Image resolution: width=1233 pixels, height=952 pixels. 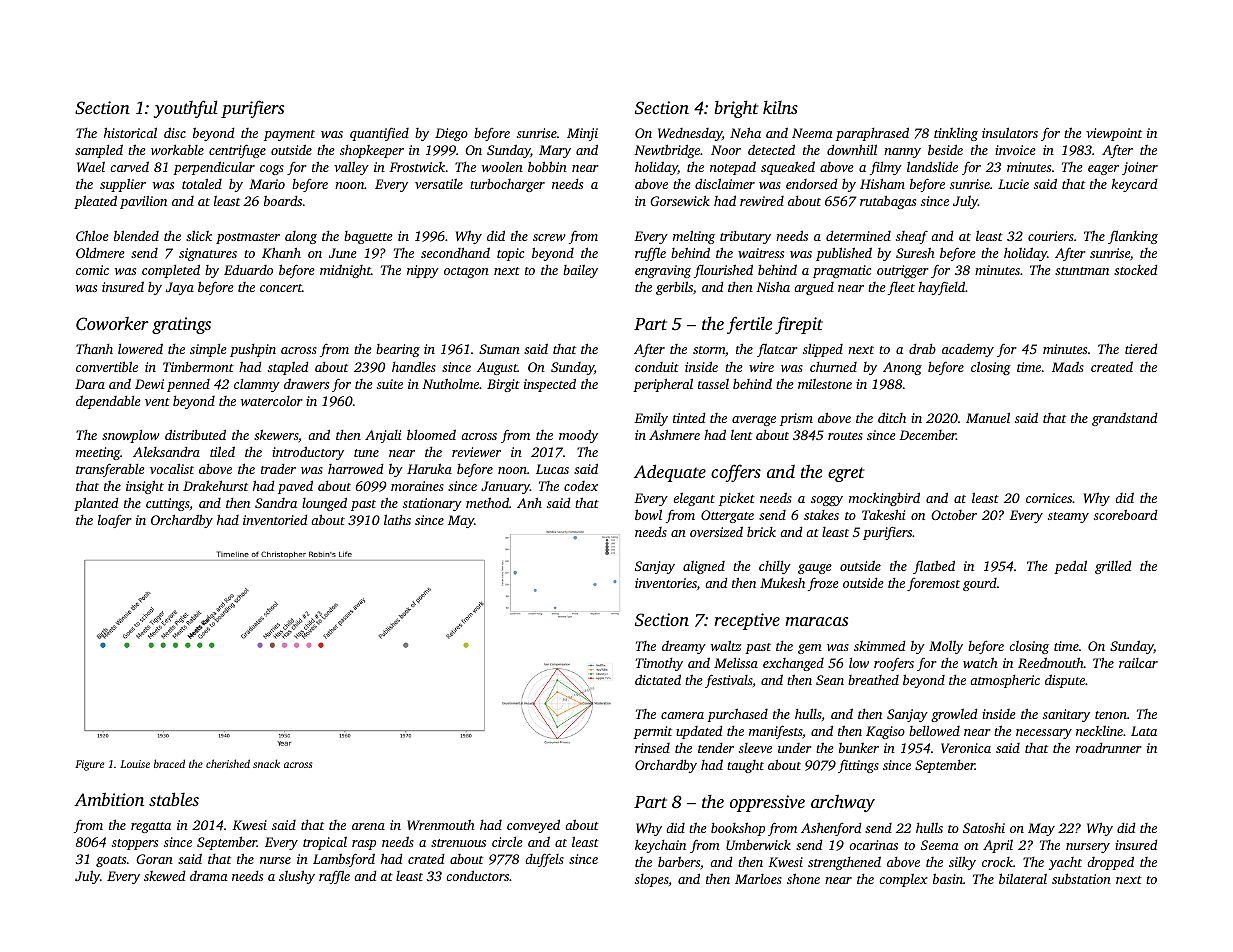 I want to click on Timothy, so click(x=659, y=664).
